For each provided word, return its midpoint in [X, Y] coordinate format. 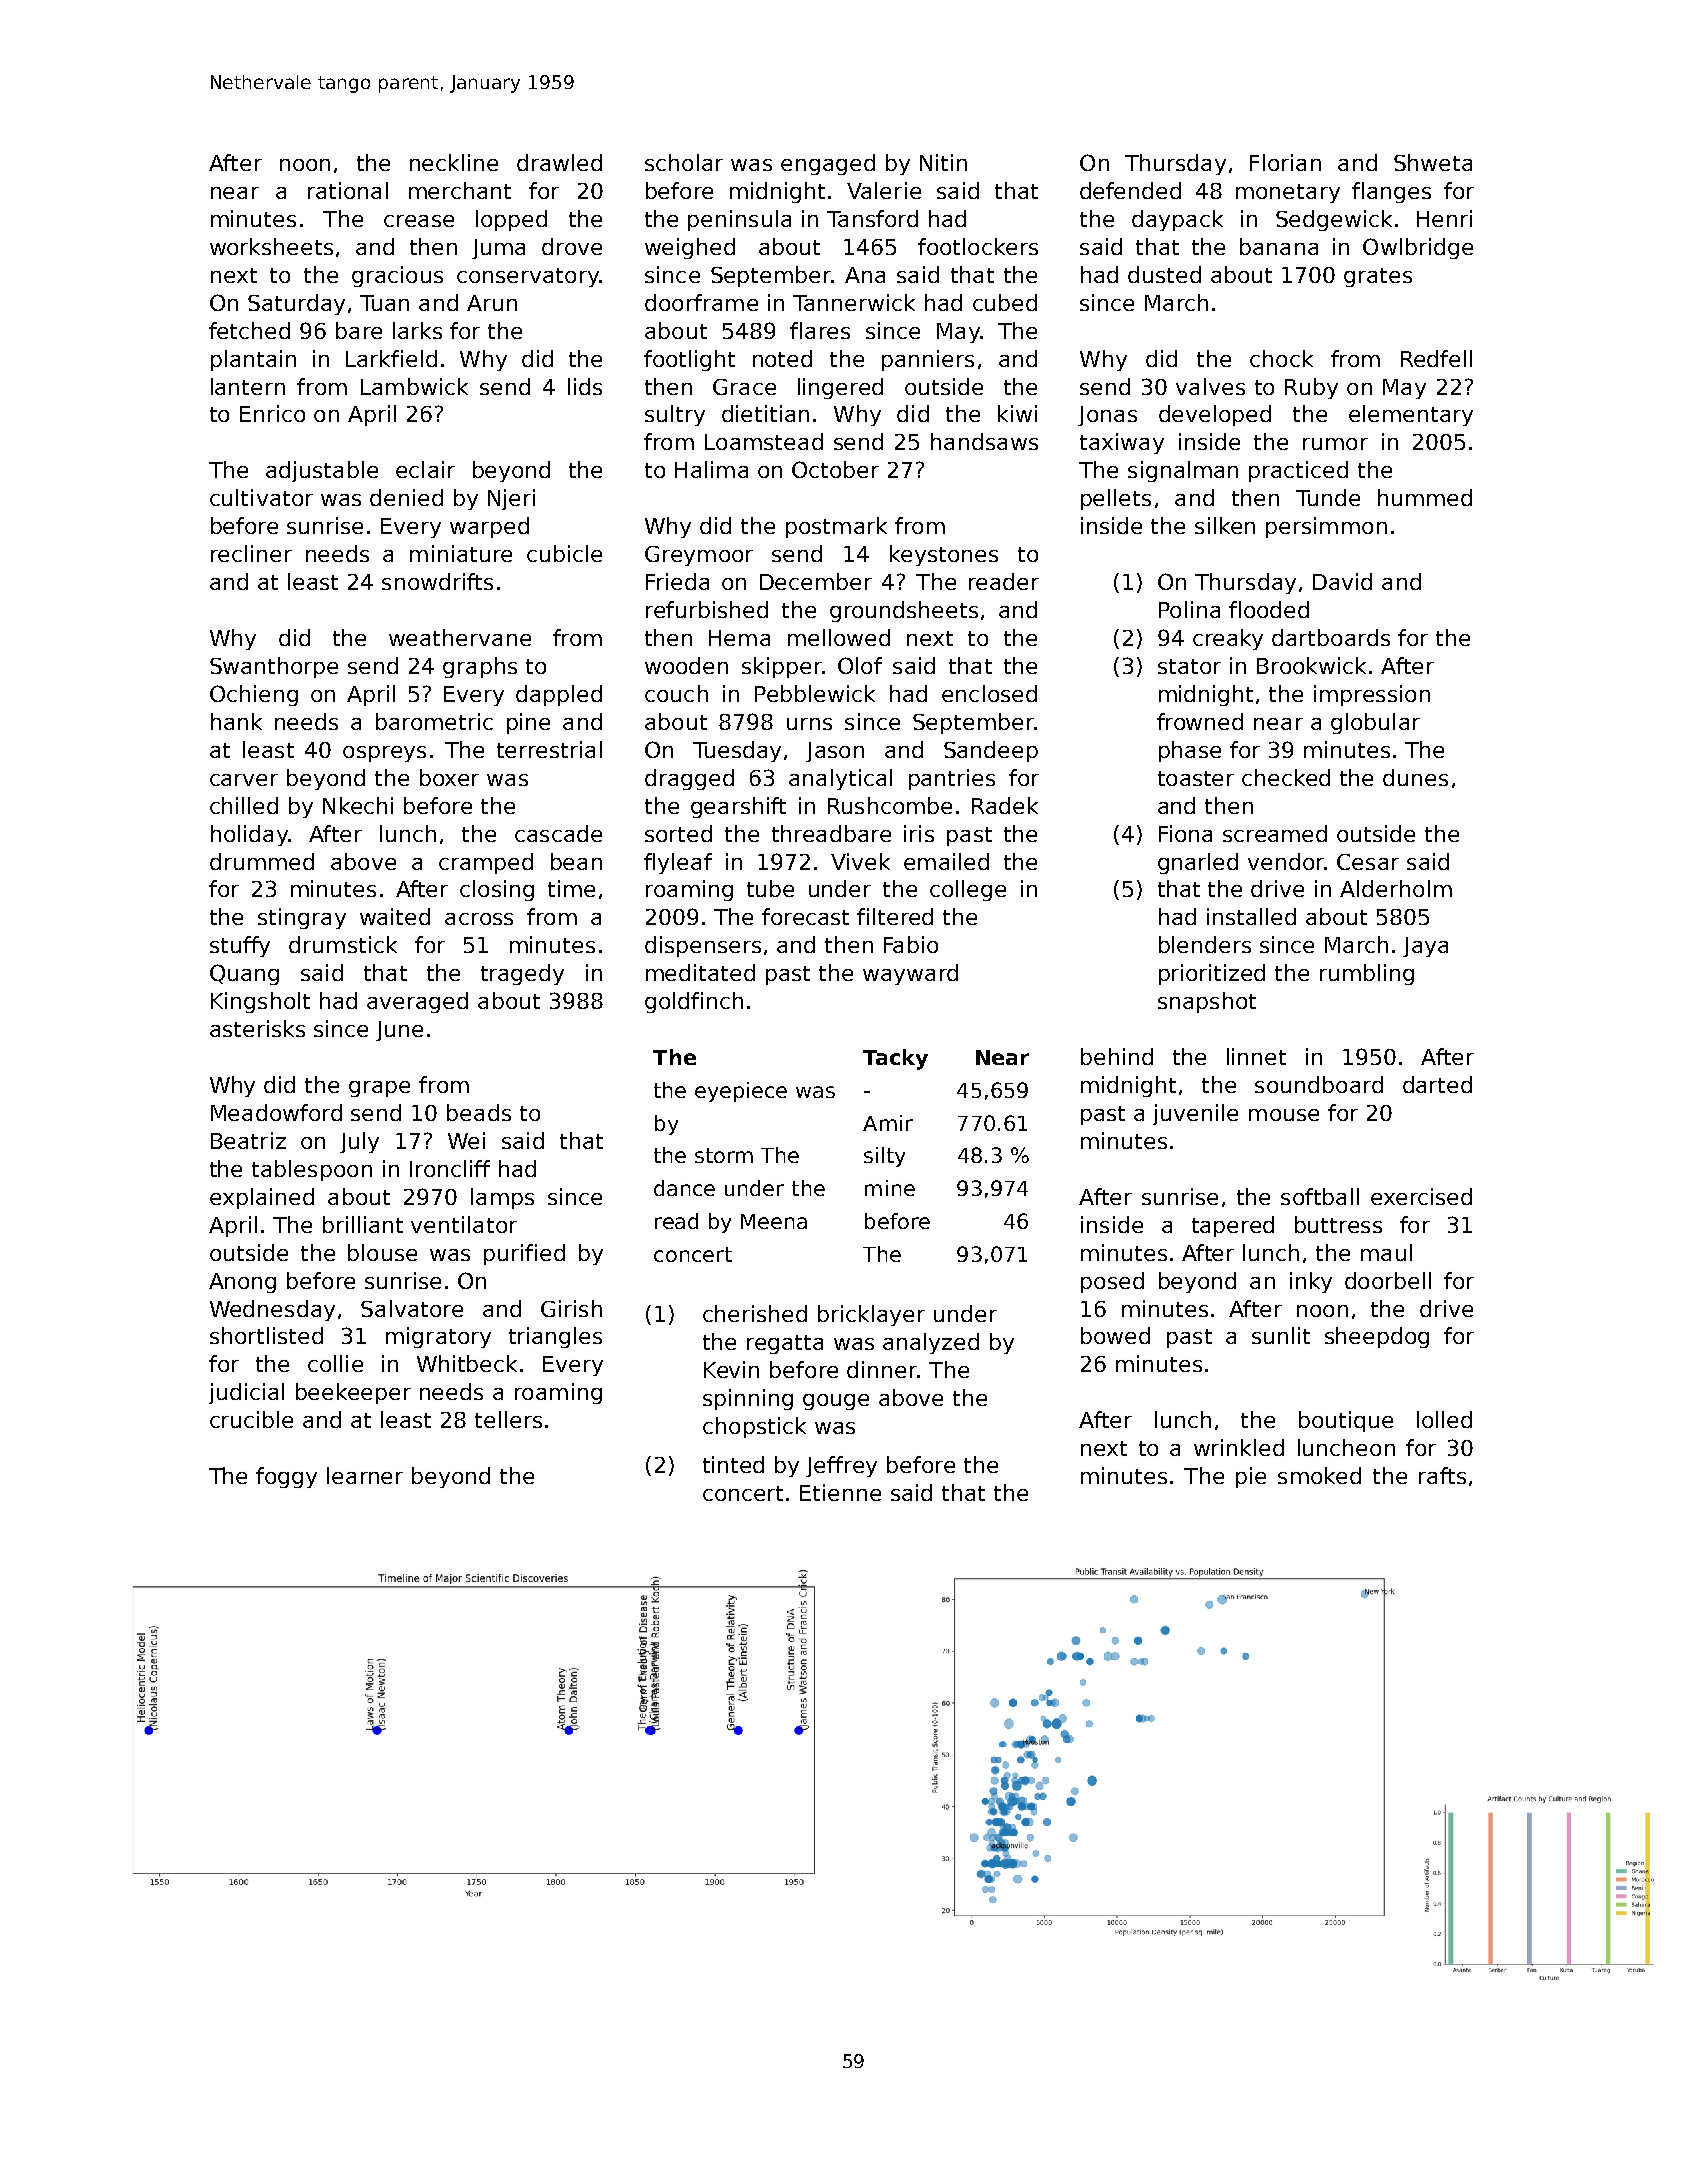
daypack [1177, 220]
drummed [262, 861]
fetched [249, 330]
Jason [835, 752]
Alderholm [1396, 888]
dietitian [765, 413]
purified [524, 1254]
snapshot [1207, 1002]
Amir [888, 1123]
